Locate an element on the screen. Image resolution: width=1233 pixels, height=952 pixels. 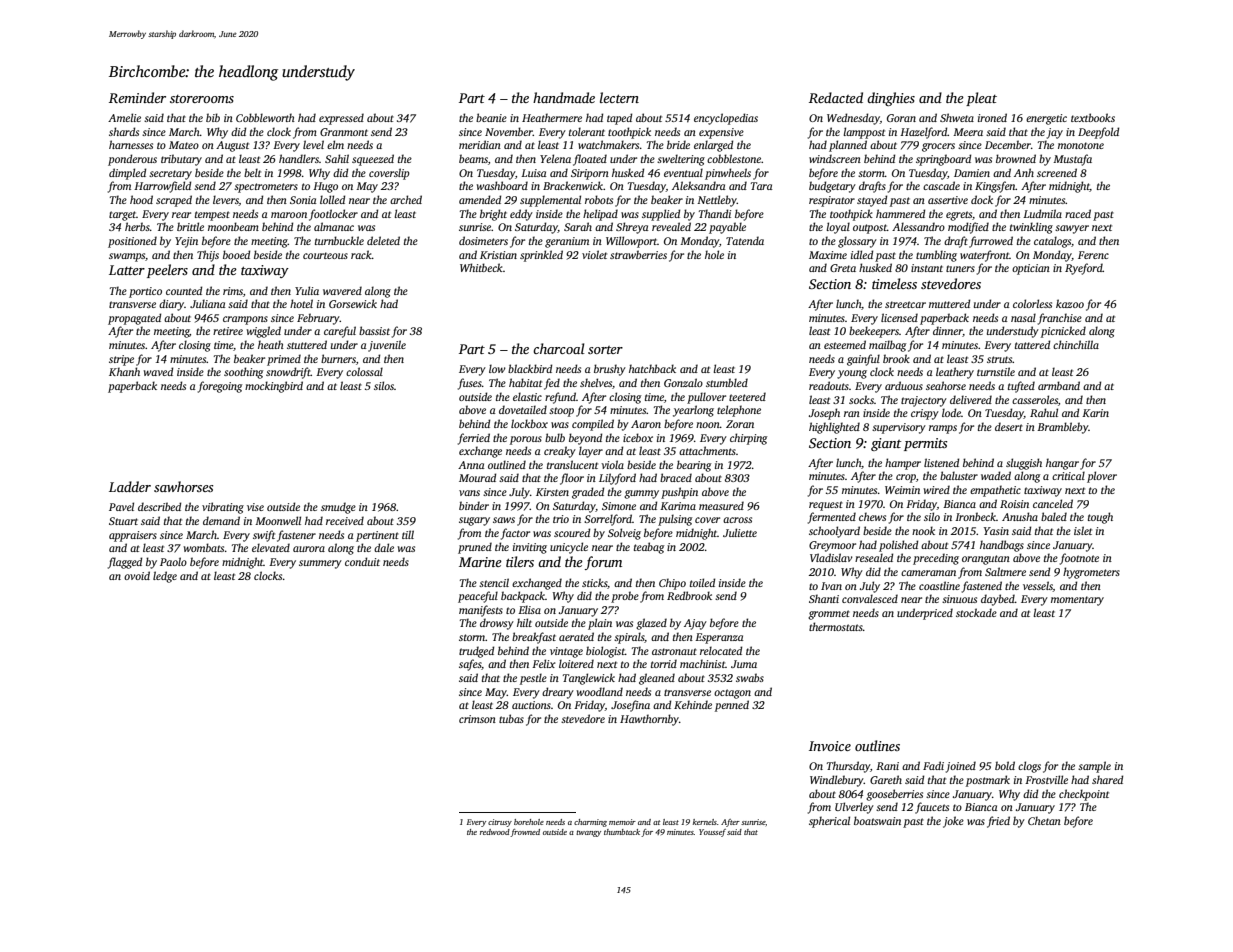
momentary is located at coordinates (1077, 601).
